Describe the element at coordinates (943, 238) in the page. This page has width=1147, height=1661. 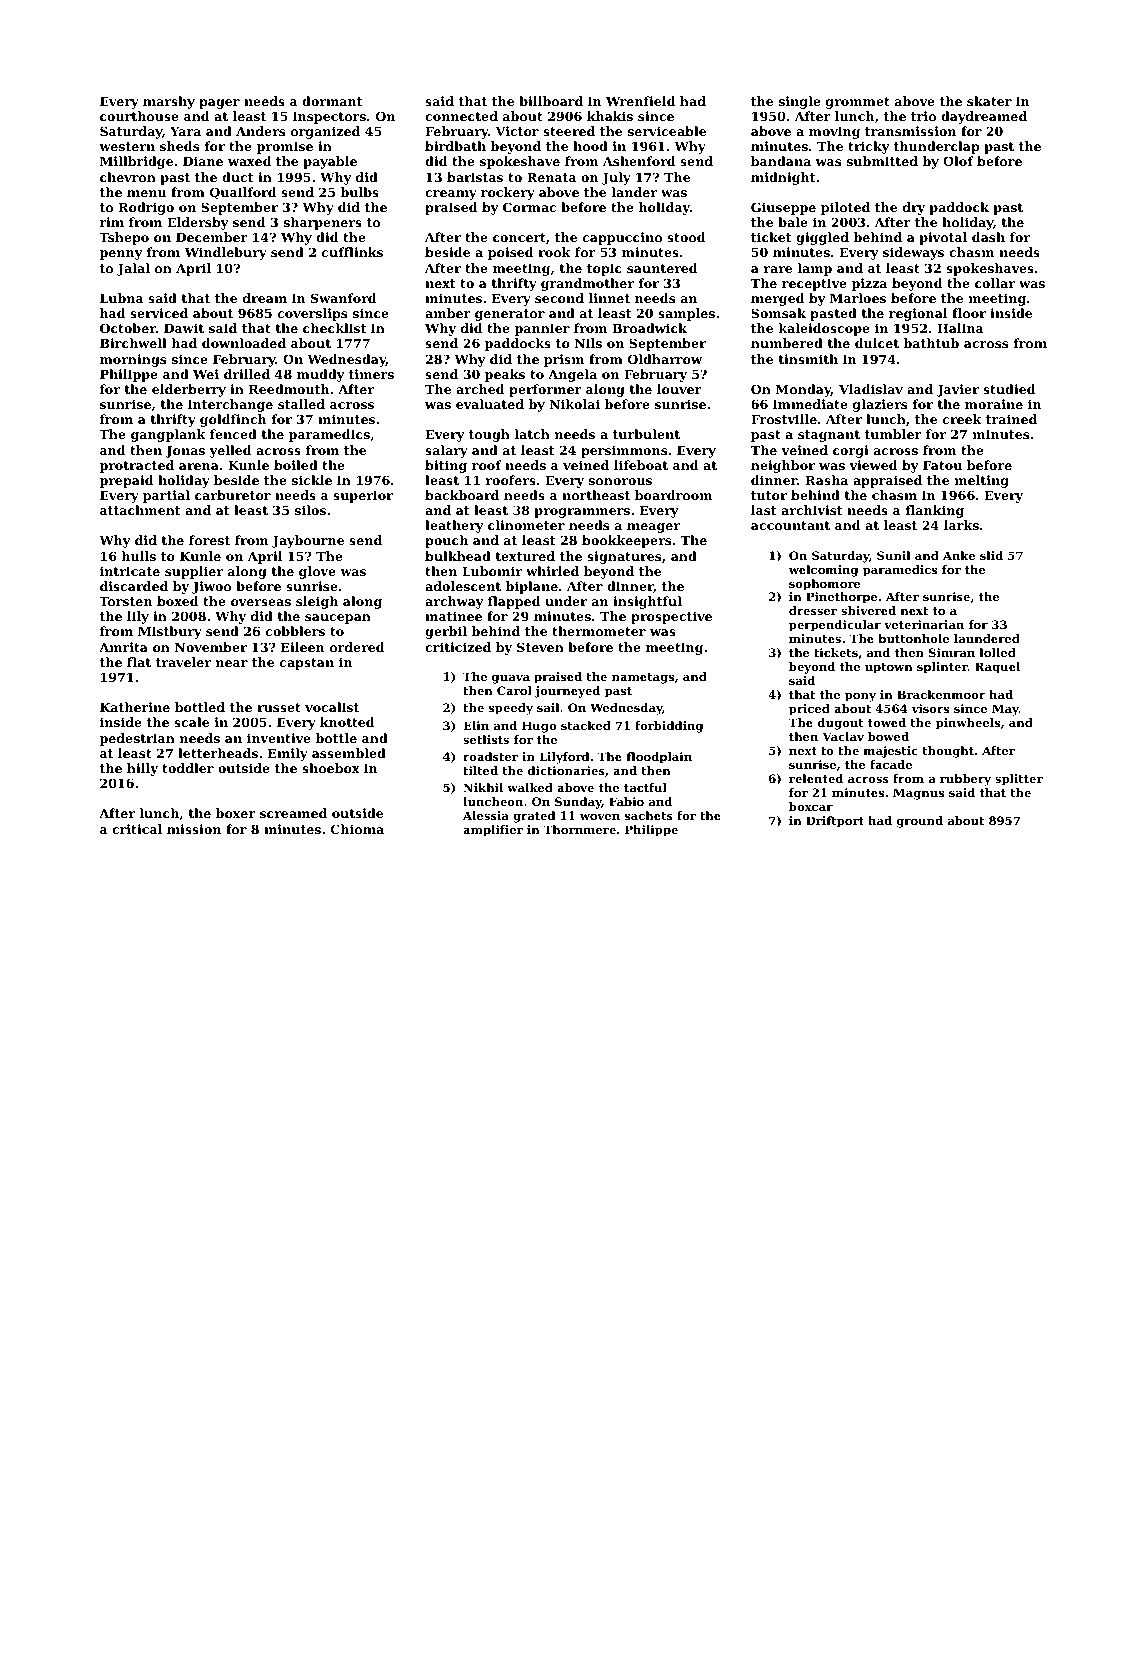
I see `pivotal` at that location.
